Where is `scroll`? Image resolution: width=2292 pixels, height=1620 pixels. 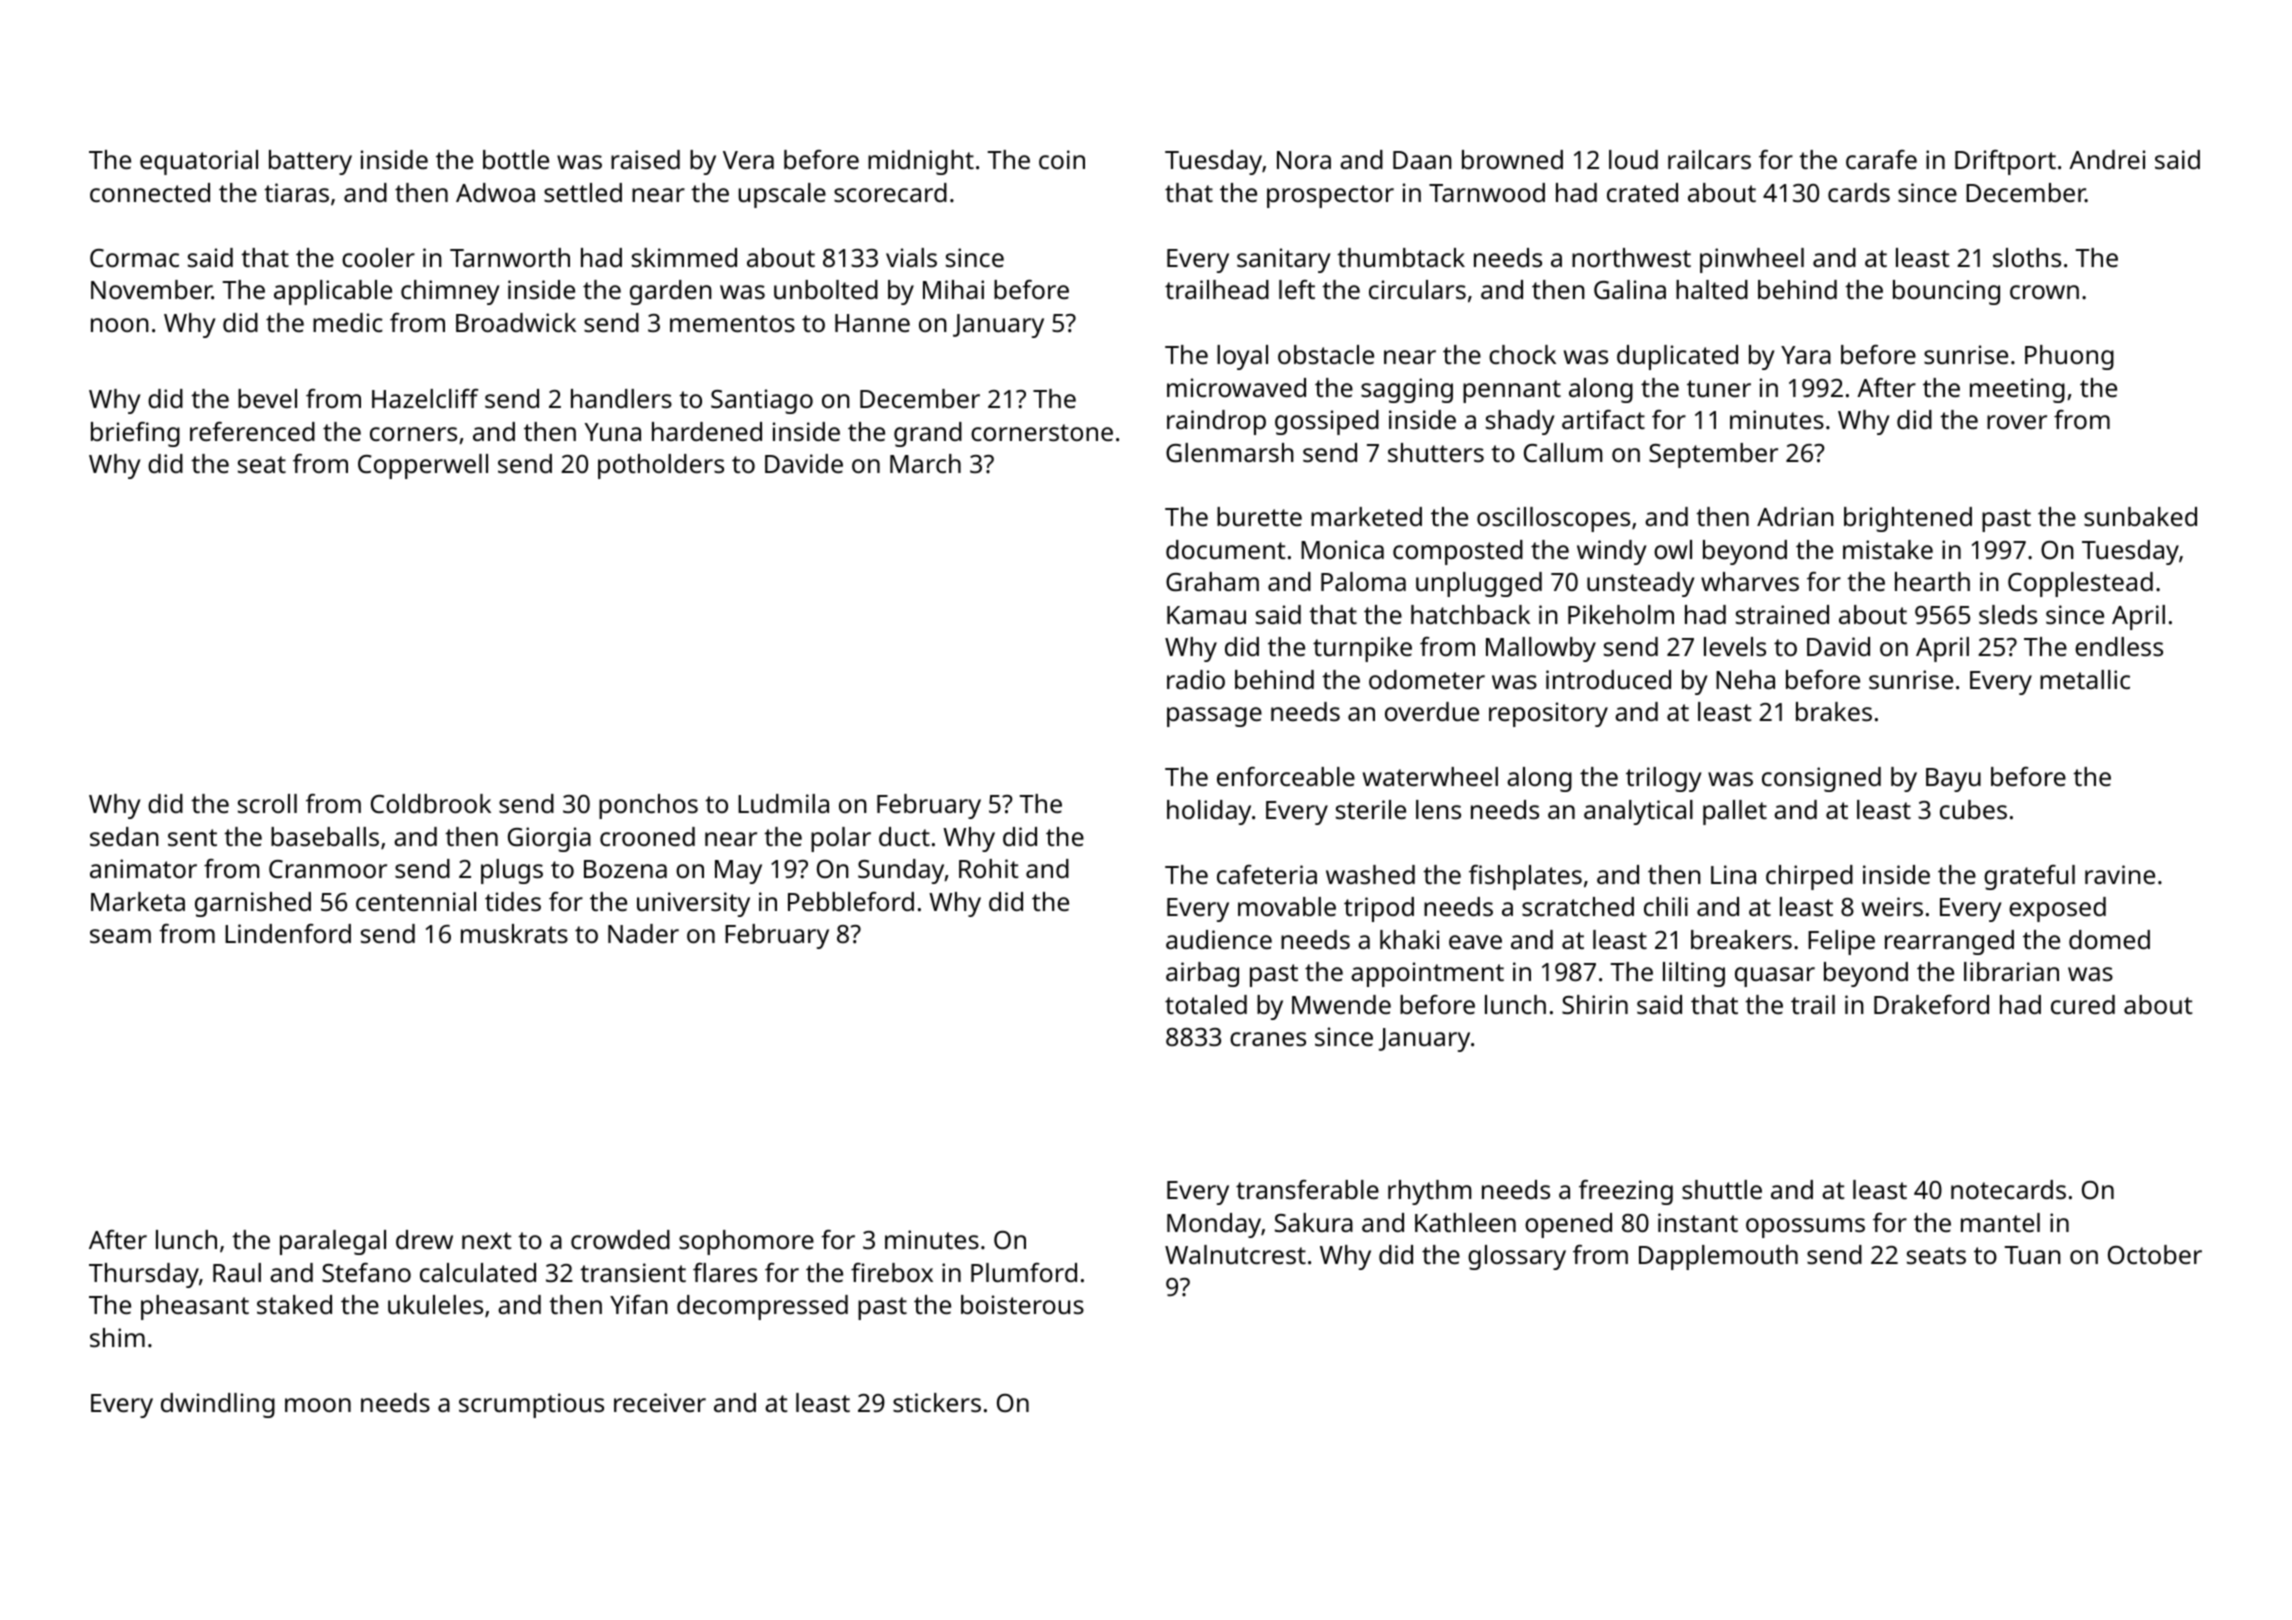
scroll is located at coordinates (267, 803).
